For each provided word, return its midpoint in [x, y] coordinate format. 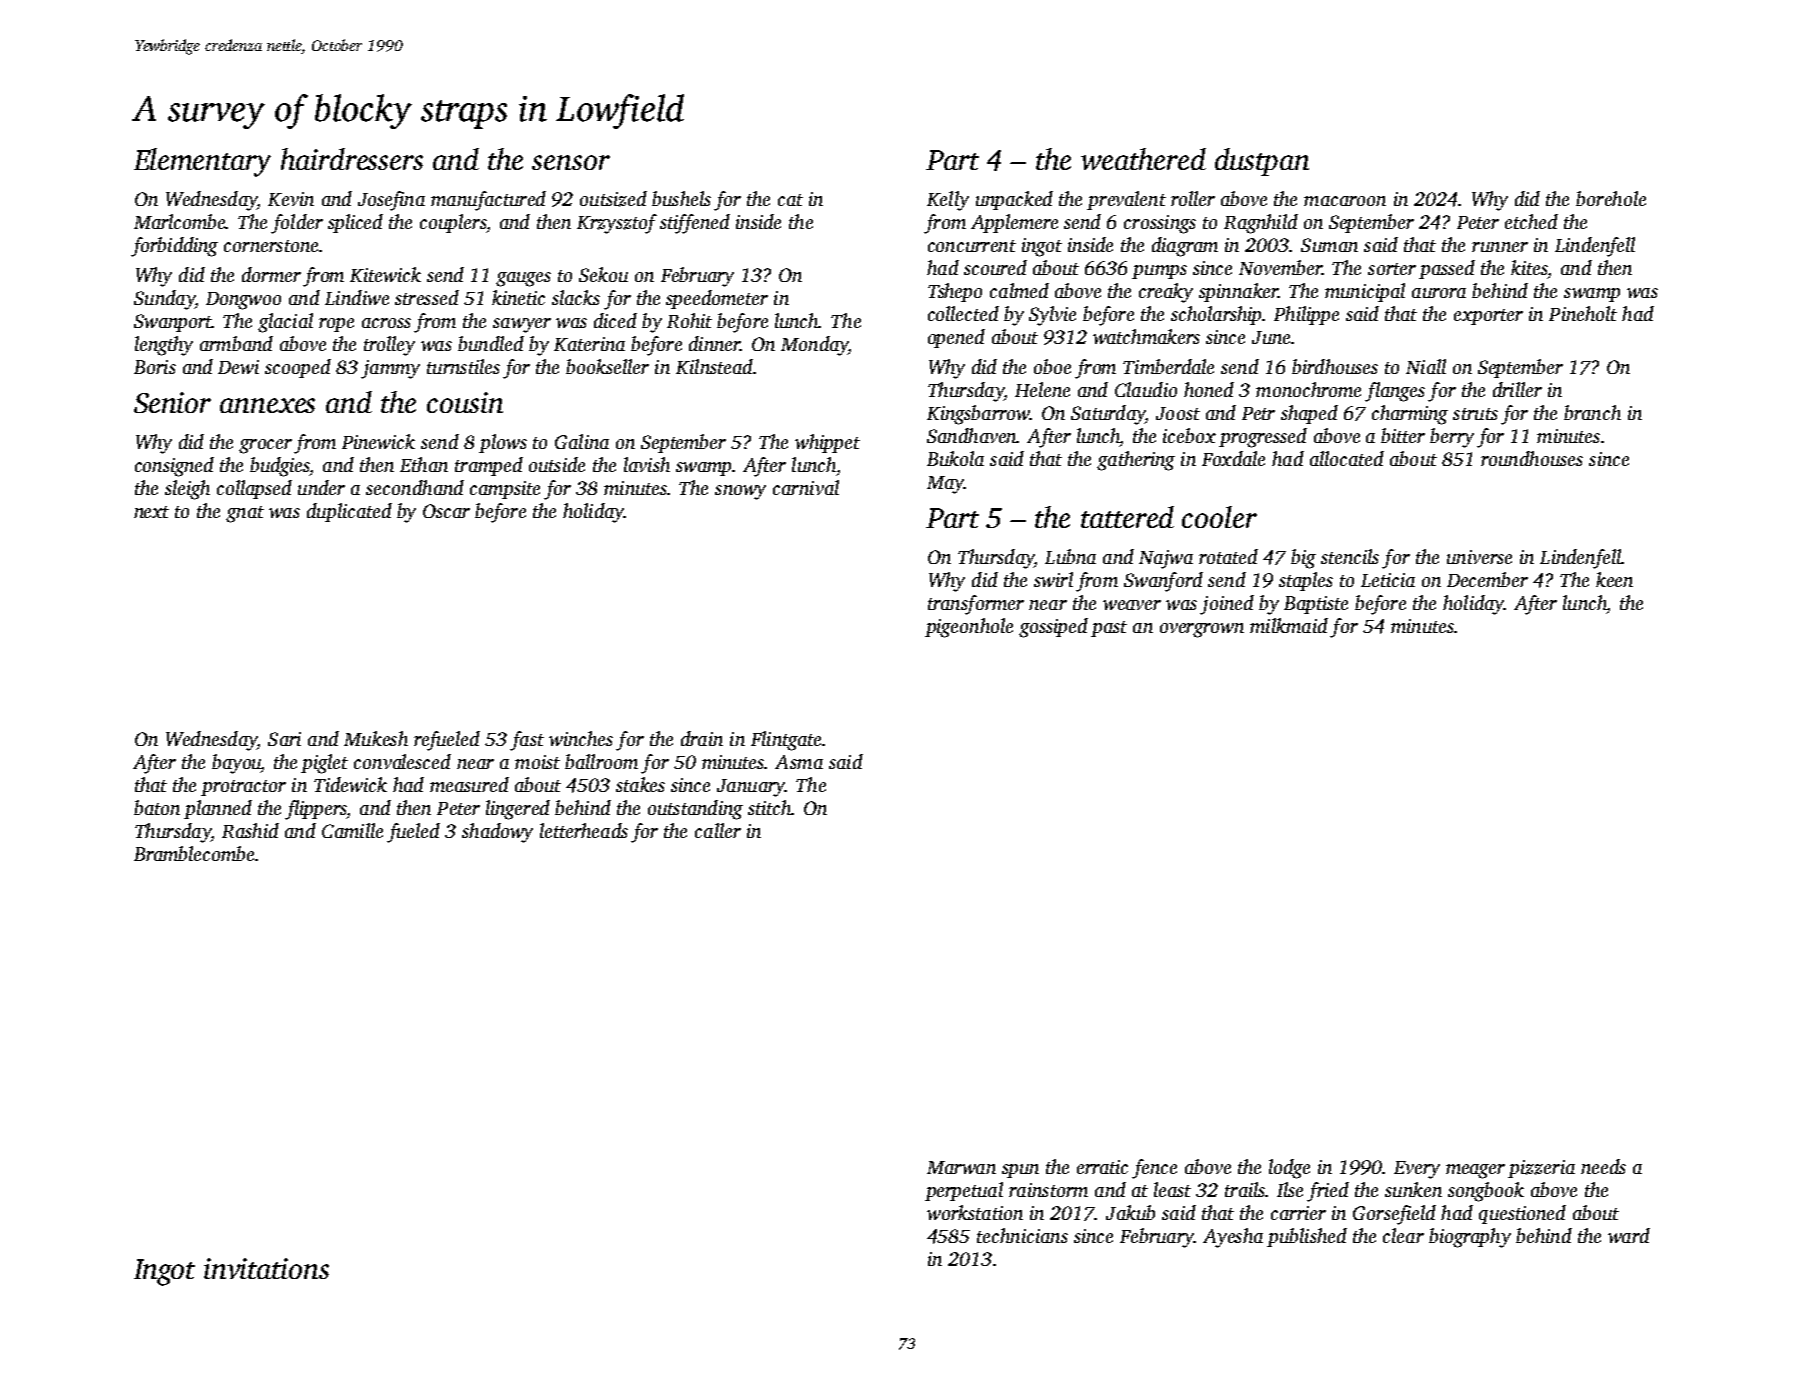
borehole [1611, 198]
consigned [174, 467]
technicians [1022, 1235]
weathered [1143, 159]
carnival [806, 487]
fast [527, 741]
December [1487, 579]
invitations [266, 1268]
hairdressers [352, 159]
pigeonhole [969, 628]
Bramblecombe [194, 853]
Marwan [961, 1167]
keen [1614, 579]
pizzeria [1541, 1169]
